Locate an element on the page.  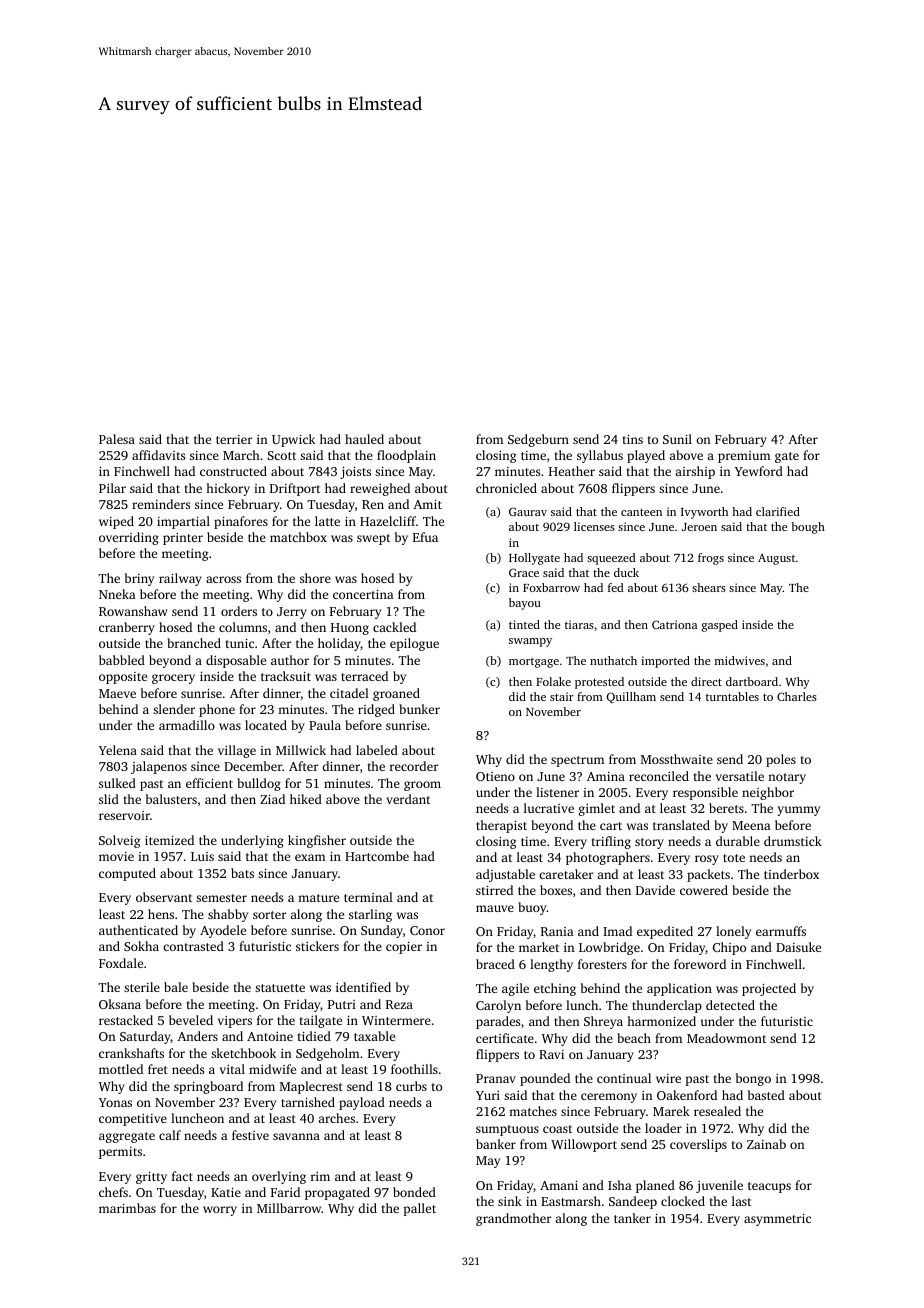
festive is located at coordinates (250, 1135).
